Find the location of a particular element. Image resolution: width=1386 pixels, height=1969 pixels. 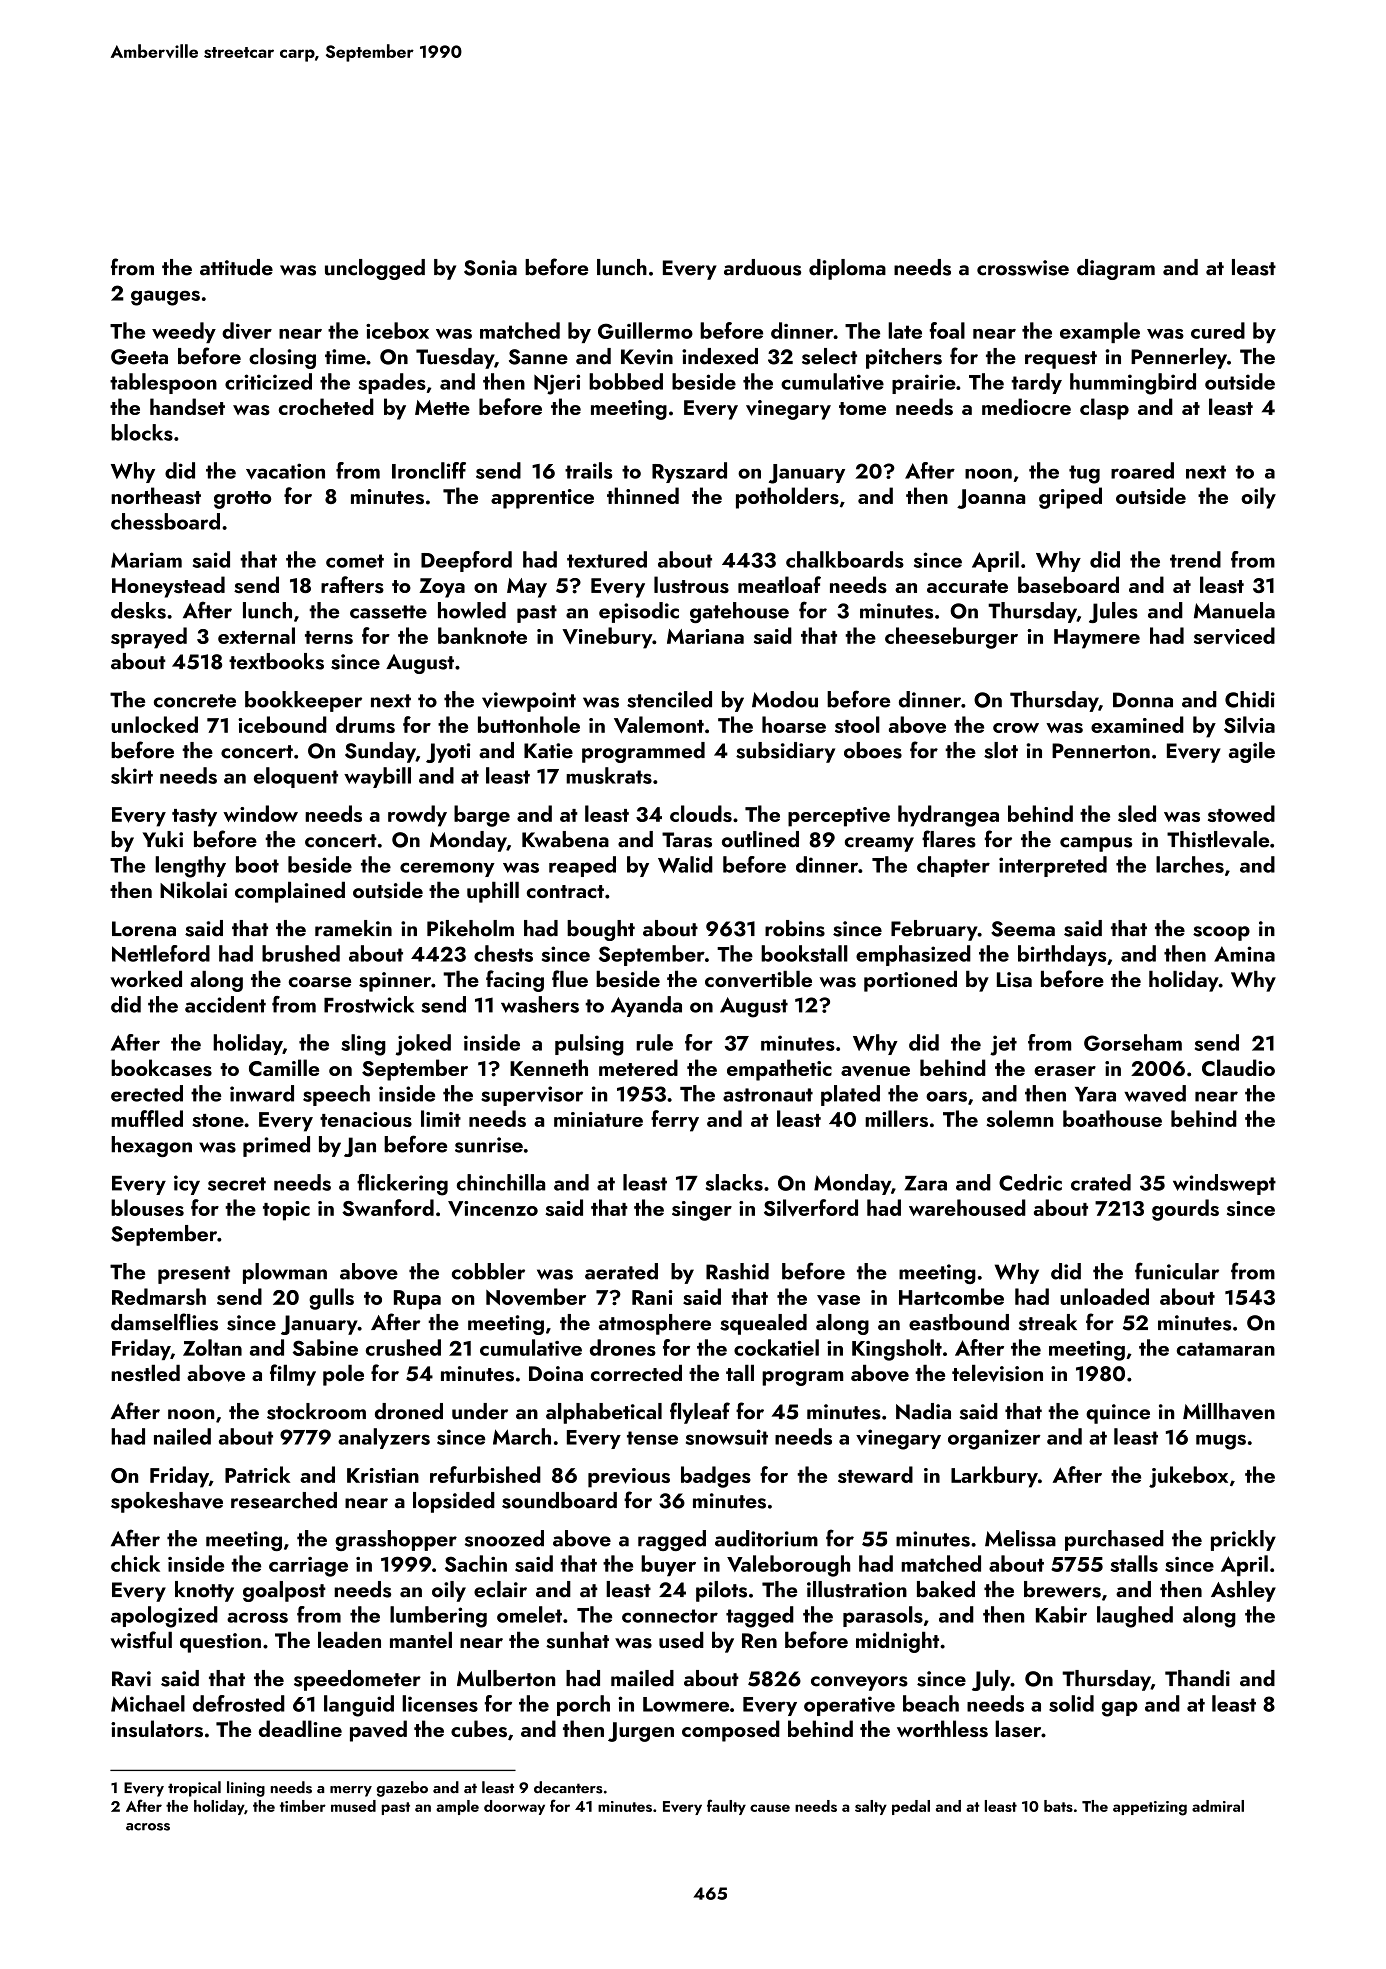

Guillermo is located at coordinates (645, 330).
